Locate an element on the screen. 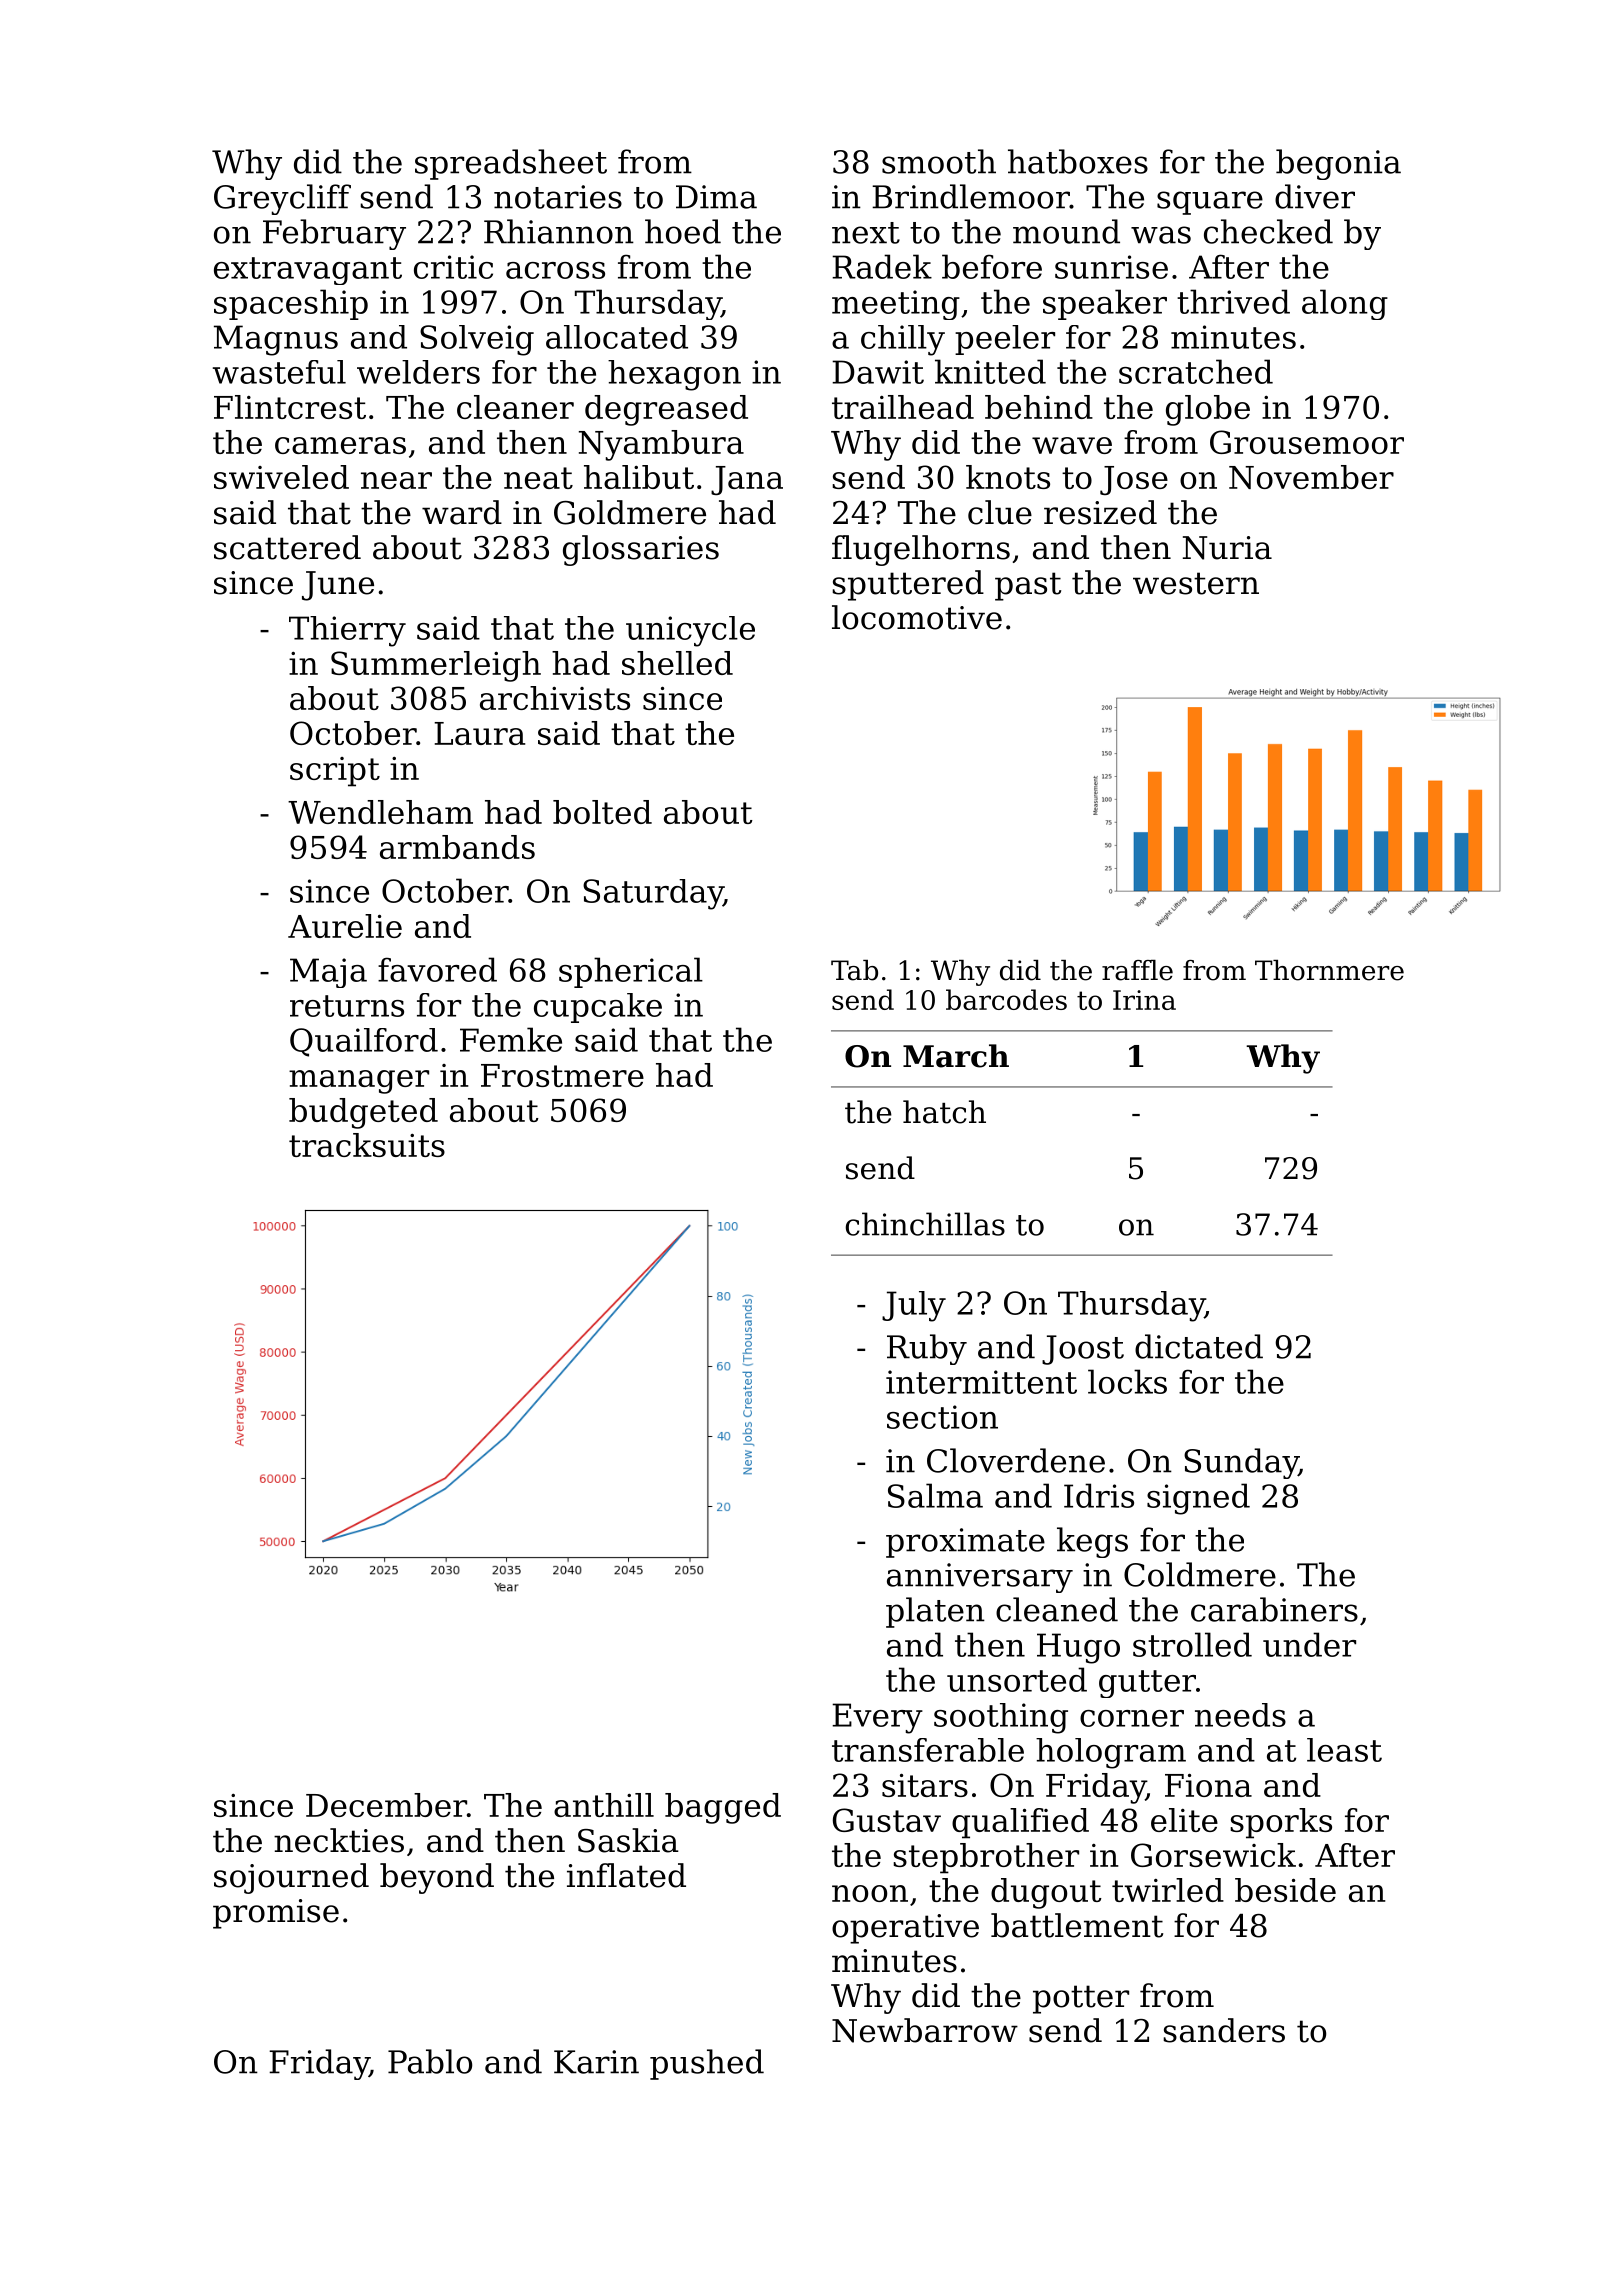 Image resolution: width=1620 pixels, height=2292 pixels. sojourned is located at coordinates (291, 1878).
